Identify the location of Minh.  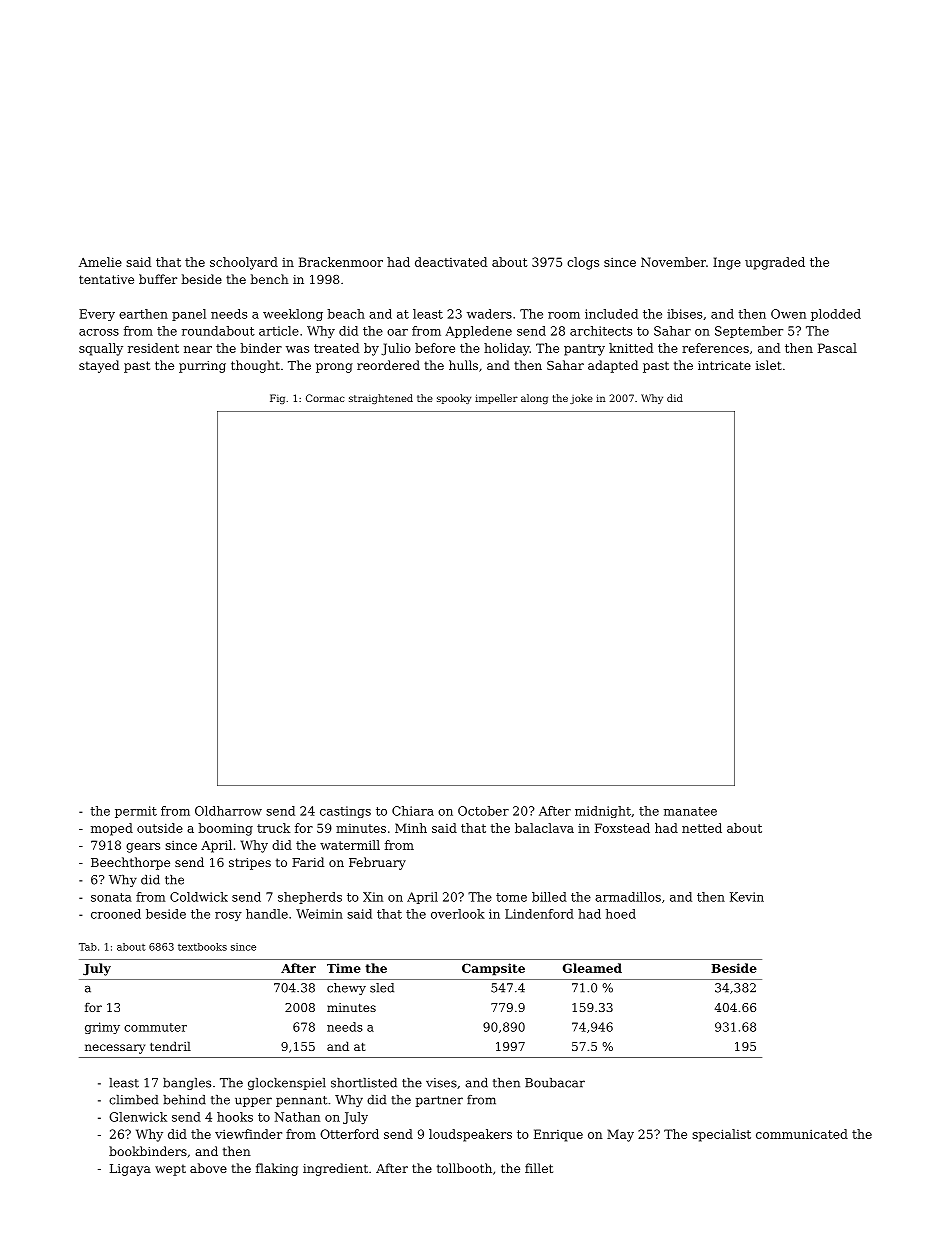
(411, 828).
